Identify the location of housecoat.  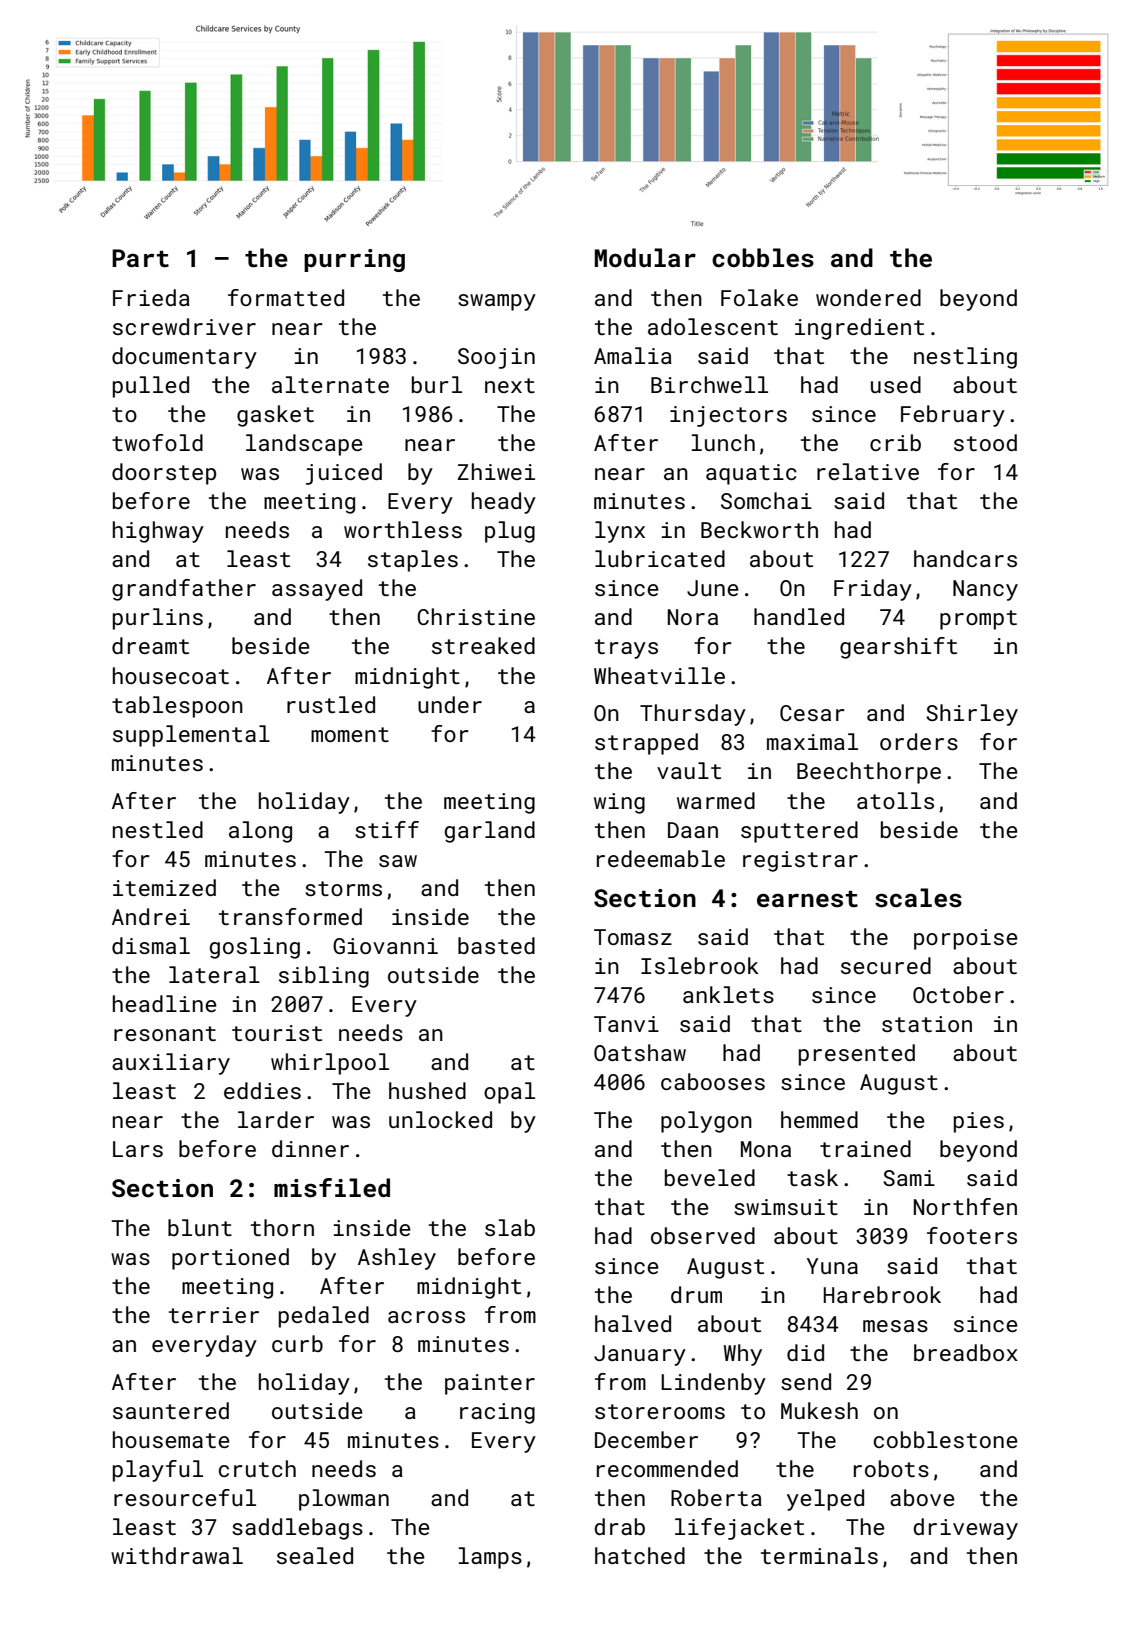
(171, 675).
